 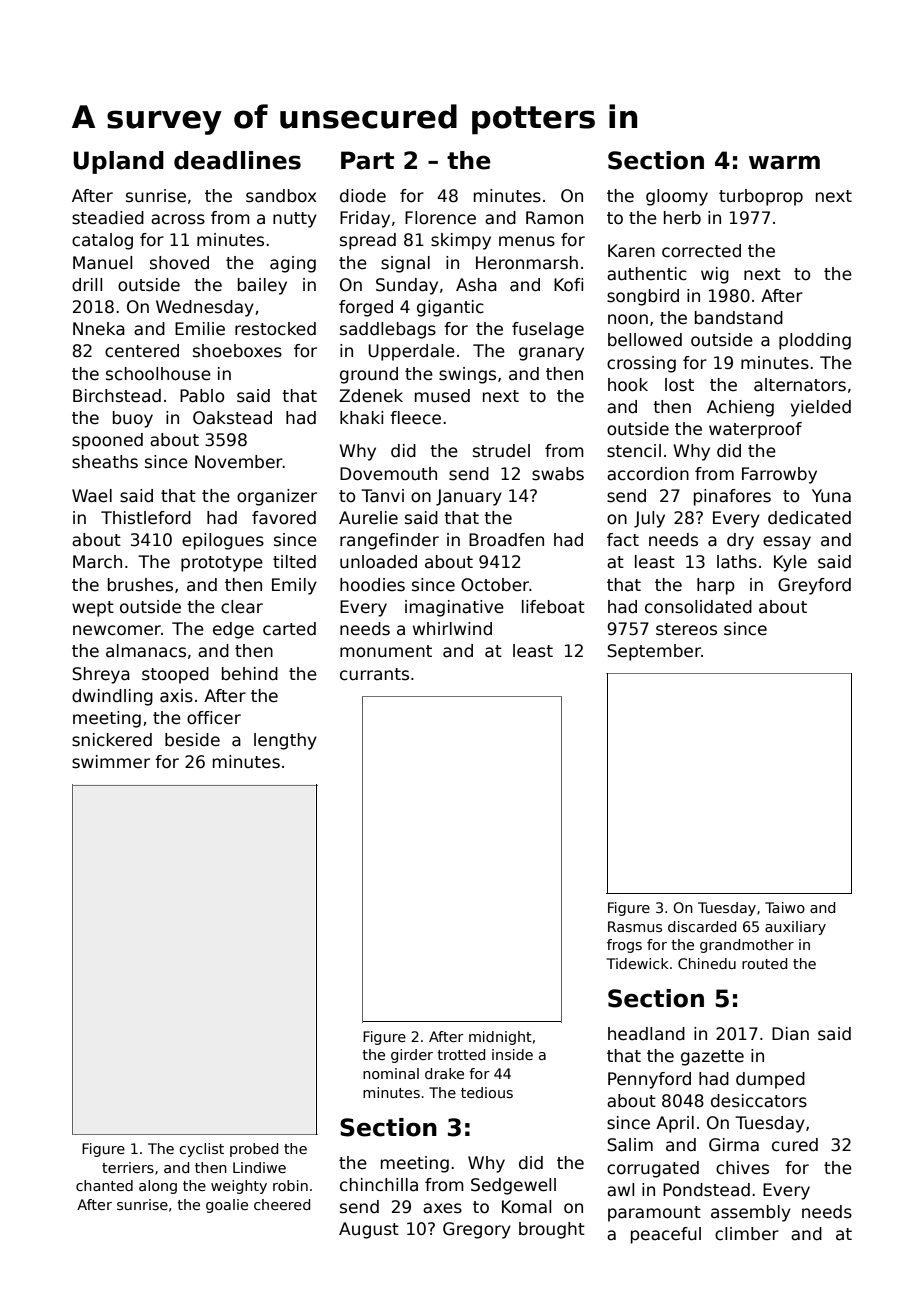 I want to click on restocked, so click(x=275, y=329).
